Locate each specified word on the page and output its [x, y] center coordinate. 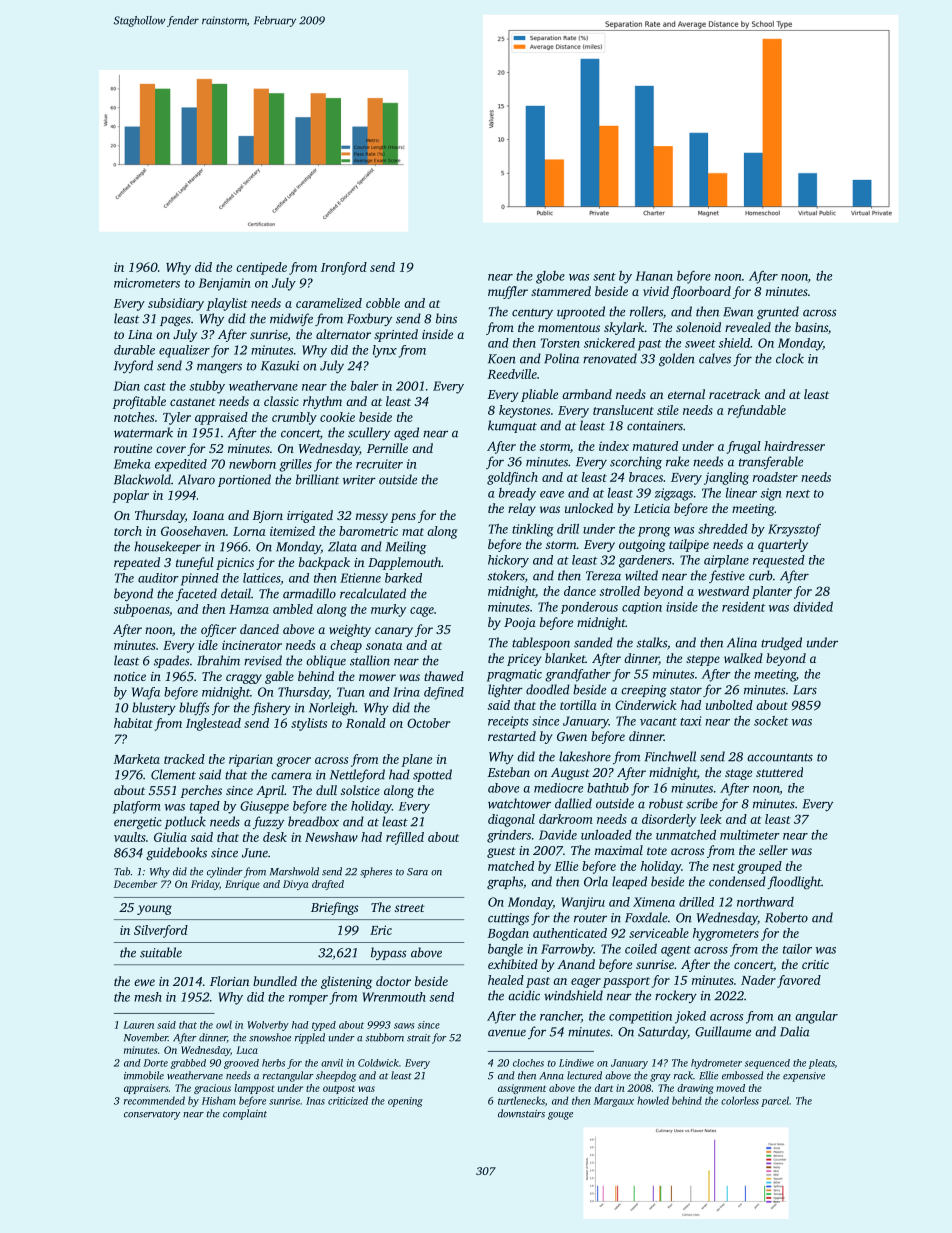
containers [655, 426]
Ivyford [133, 366]
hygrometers [726, 934]
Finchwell [670, 756]
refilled [405, 838]
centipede [261, 268]
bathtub [608, 788]
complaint [245, 1114]
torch [128, 531]
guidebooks [176, 853]
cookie [337, 417]
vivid [656, 291]
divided [813, 607]
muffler [508, 292]
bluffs [194, 708]
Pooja [520, 624]
